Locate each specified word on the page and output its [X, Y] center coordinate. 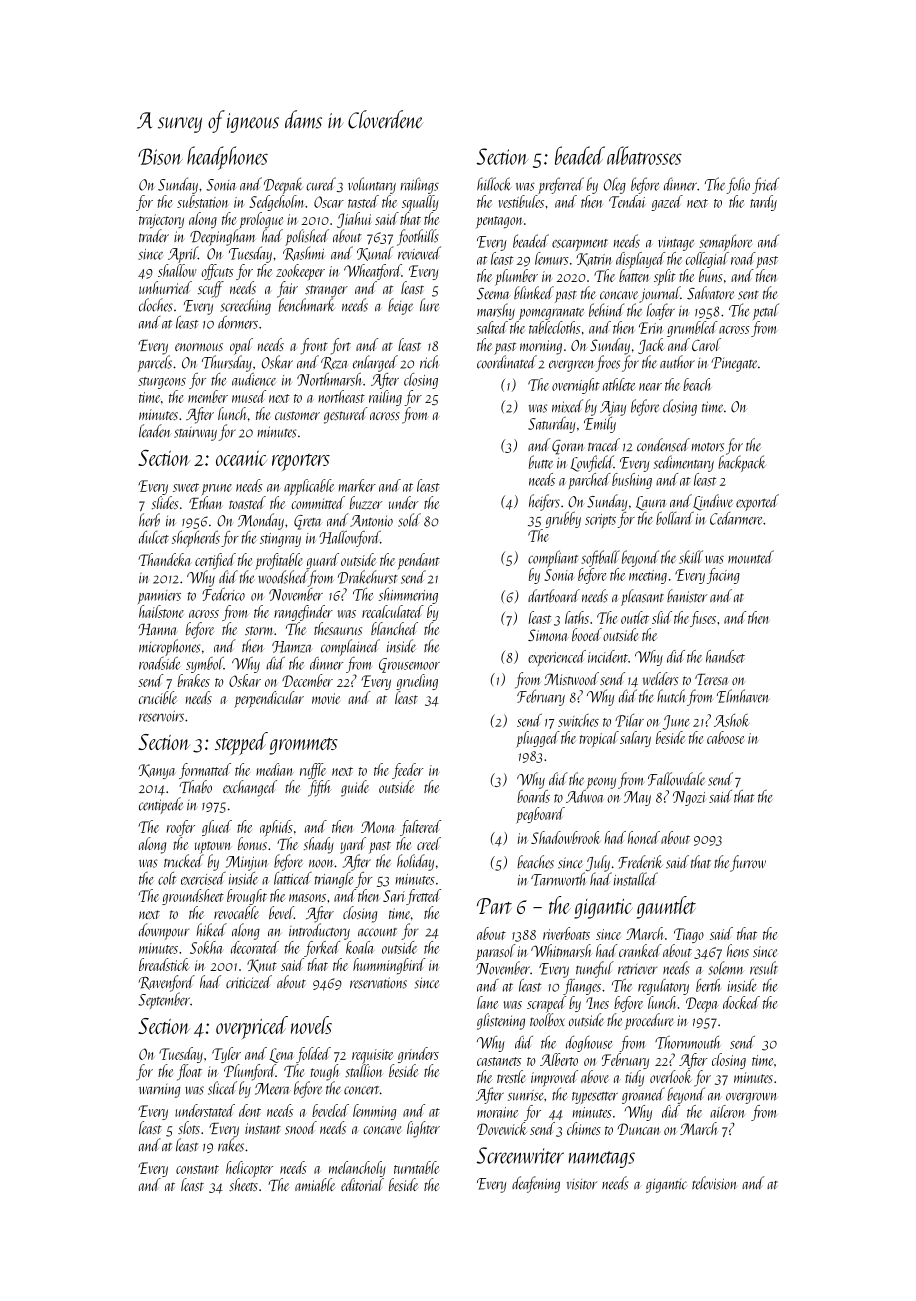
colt [167, 878]
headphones [227, 158]
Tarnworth [558, 879]
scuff [211, 289]
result [764, 968]
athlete [619, 384]
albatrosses [644, 155]
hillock [494, 184]
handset [725, 656]
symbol [205, 665]
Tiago [689, 935]
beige [400, 306]
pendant [418, 561]
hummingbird [389, 966]
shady [318, 845]
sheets [243, 1184]
